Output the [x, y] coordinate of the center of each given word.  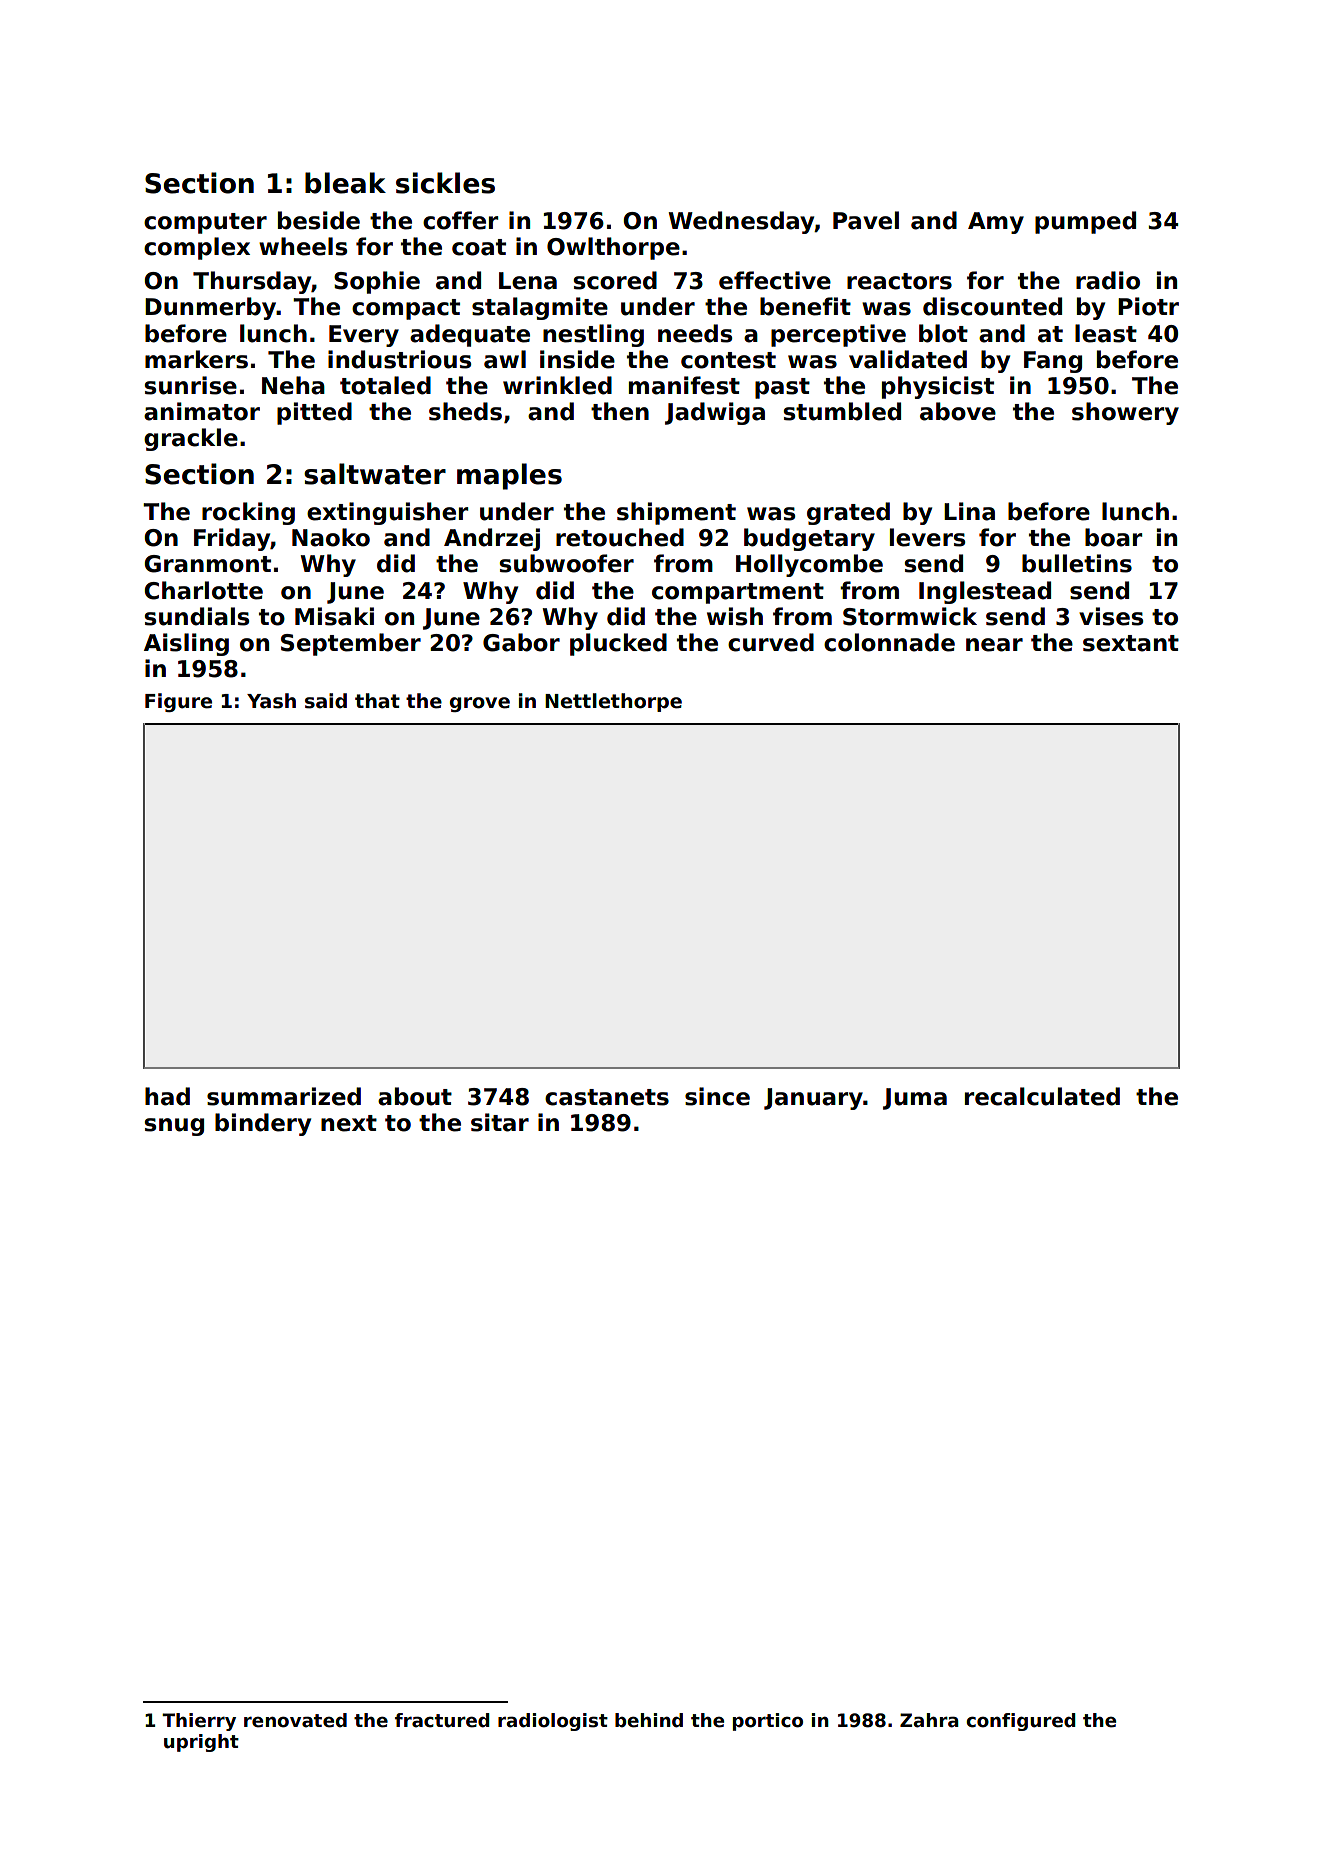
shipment [676, 513]
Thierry [199, 1722]
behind [649, 1720]
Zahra [929, 1720]
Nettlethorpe [613, 702]
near [994, 645]
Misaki [334, 616]
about [415, 1096]
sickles [445, 183]
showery [1125, 413]
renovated [295, 1720]
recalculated [1042, 1096]
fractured [442, 1720]
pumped [1085, 222]
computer [205, 223]
